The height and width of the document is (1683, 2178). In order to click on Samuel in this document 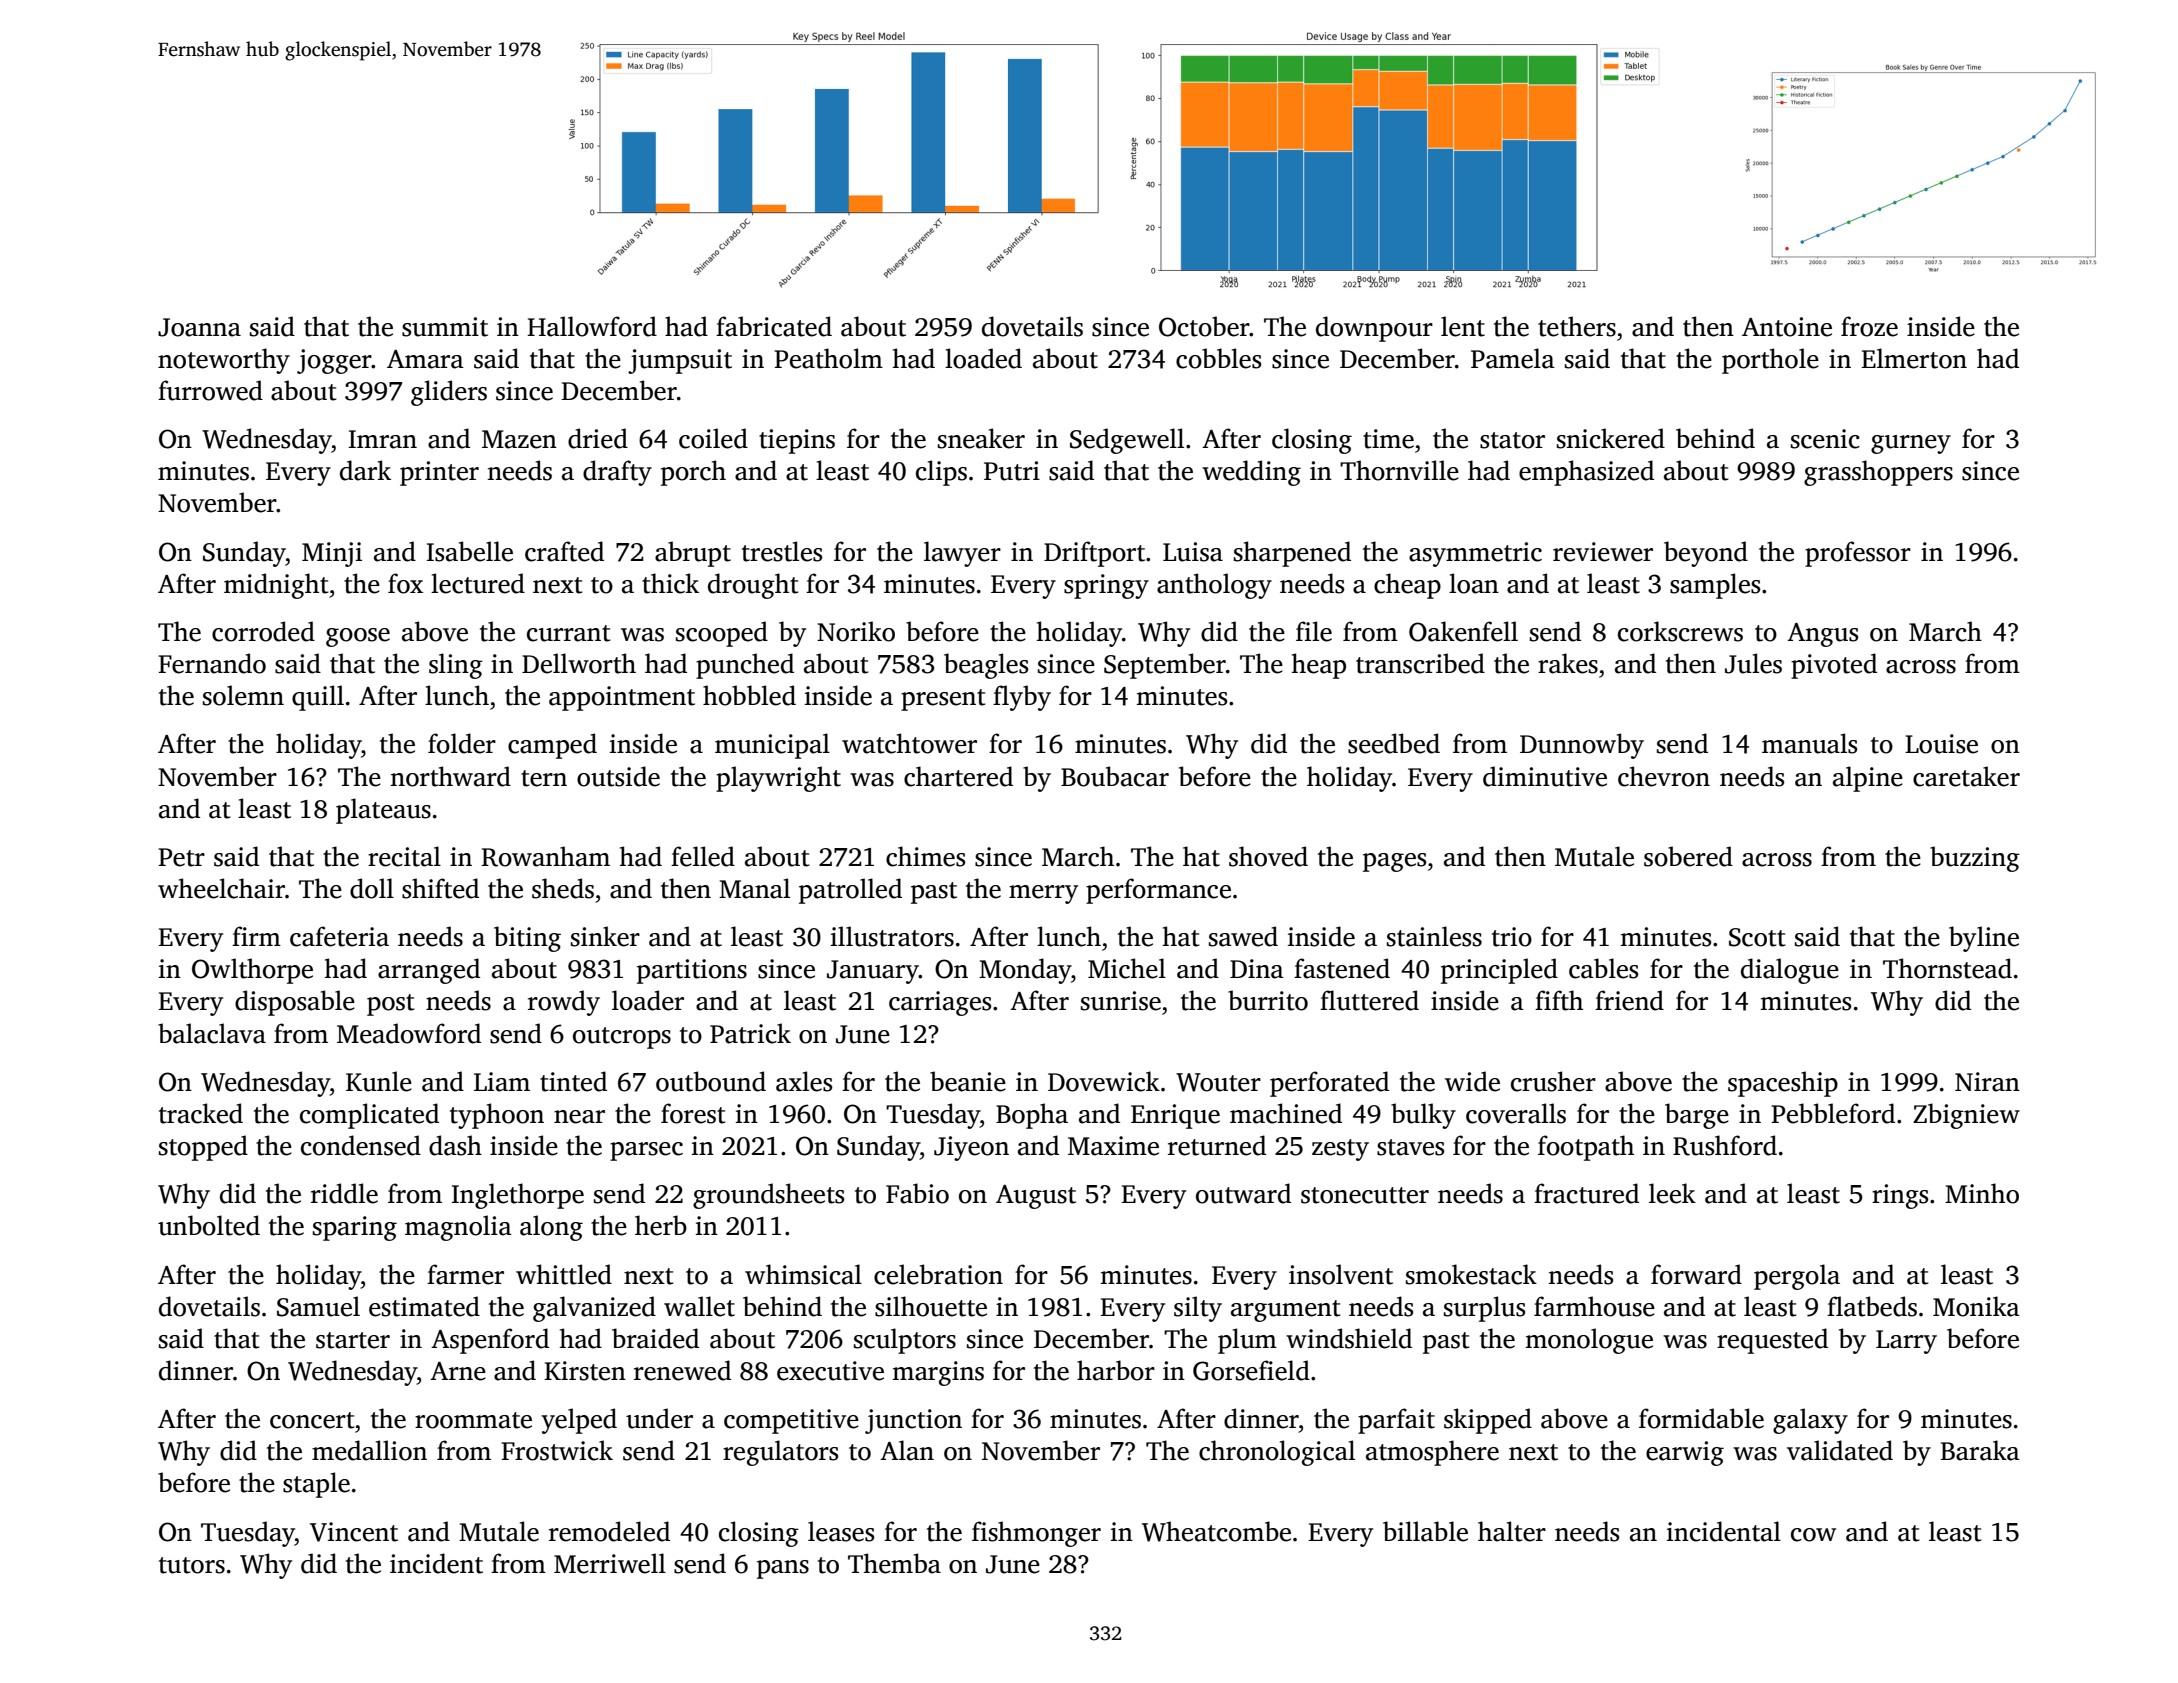, I will do `click(318, 1306)`.
